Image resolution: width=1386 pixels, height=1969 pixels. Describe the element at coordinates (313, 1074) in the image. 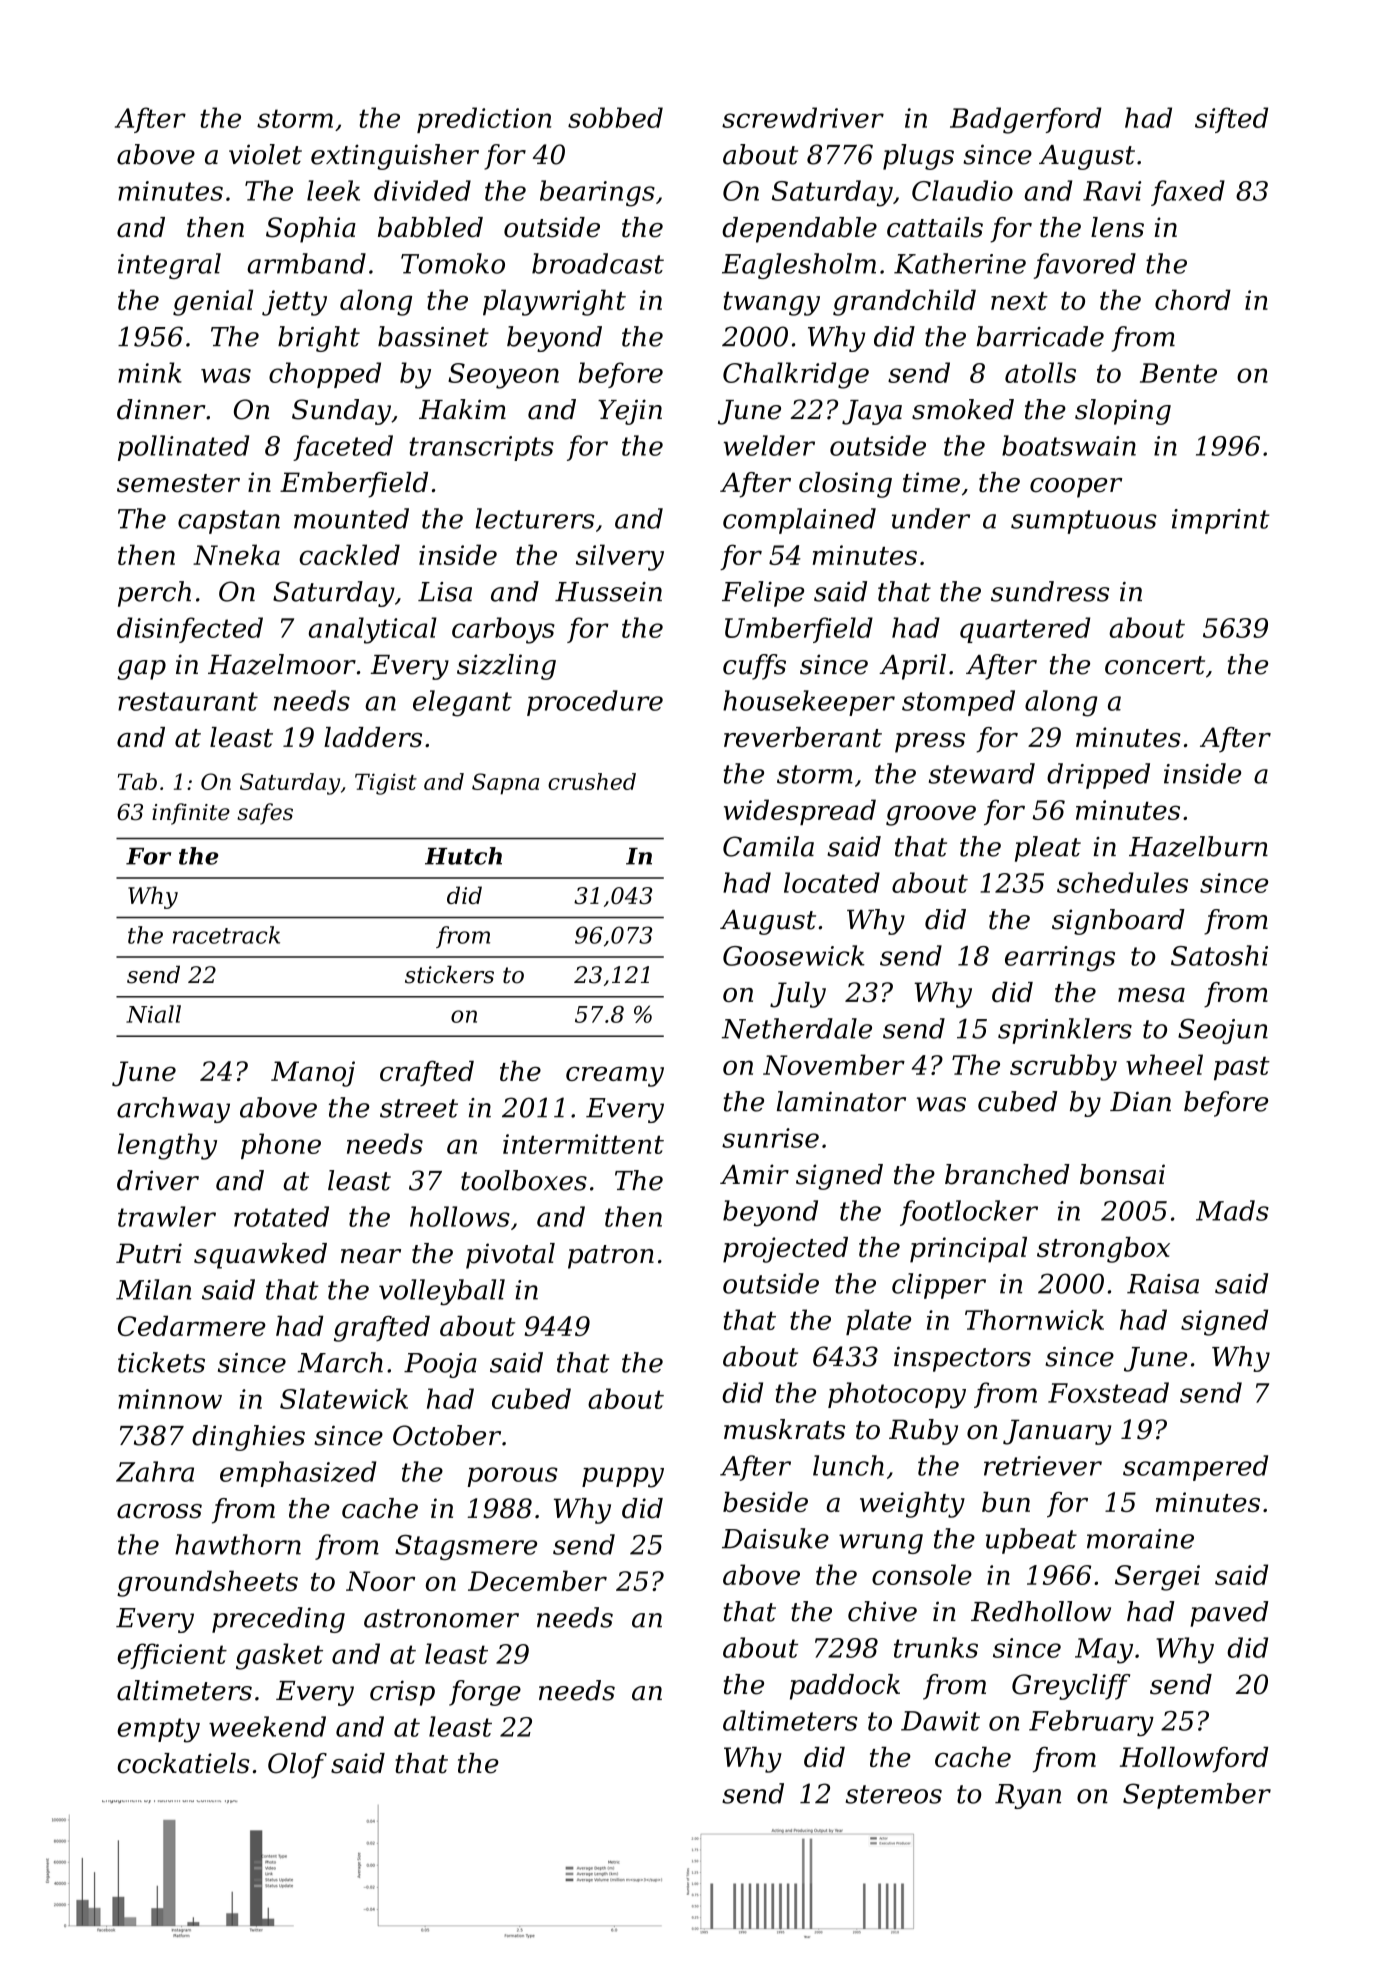

I see `Manoj` at that location.
